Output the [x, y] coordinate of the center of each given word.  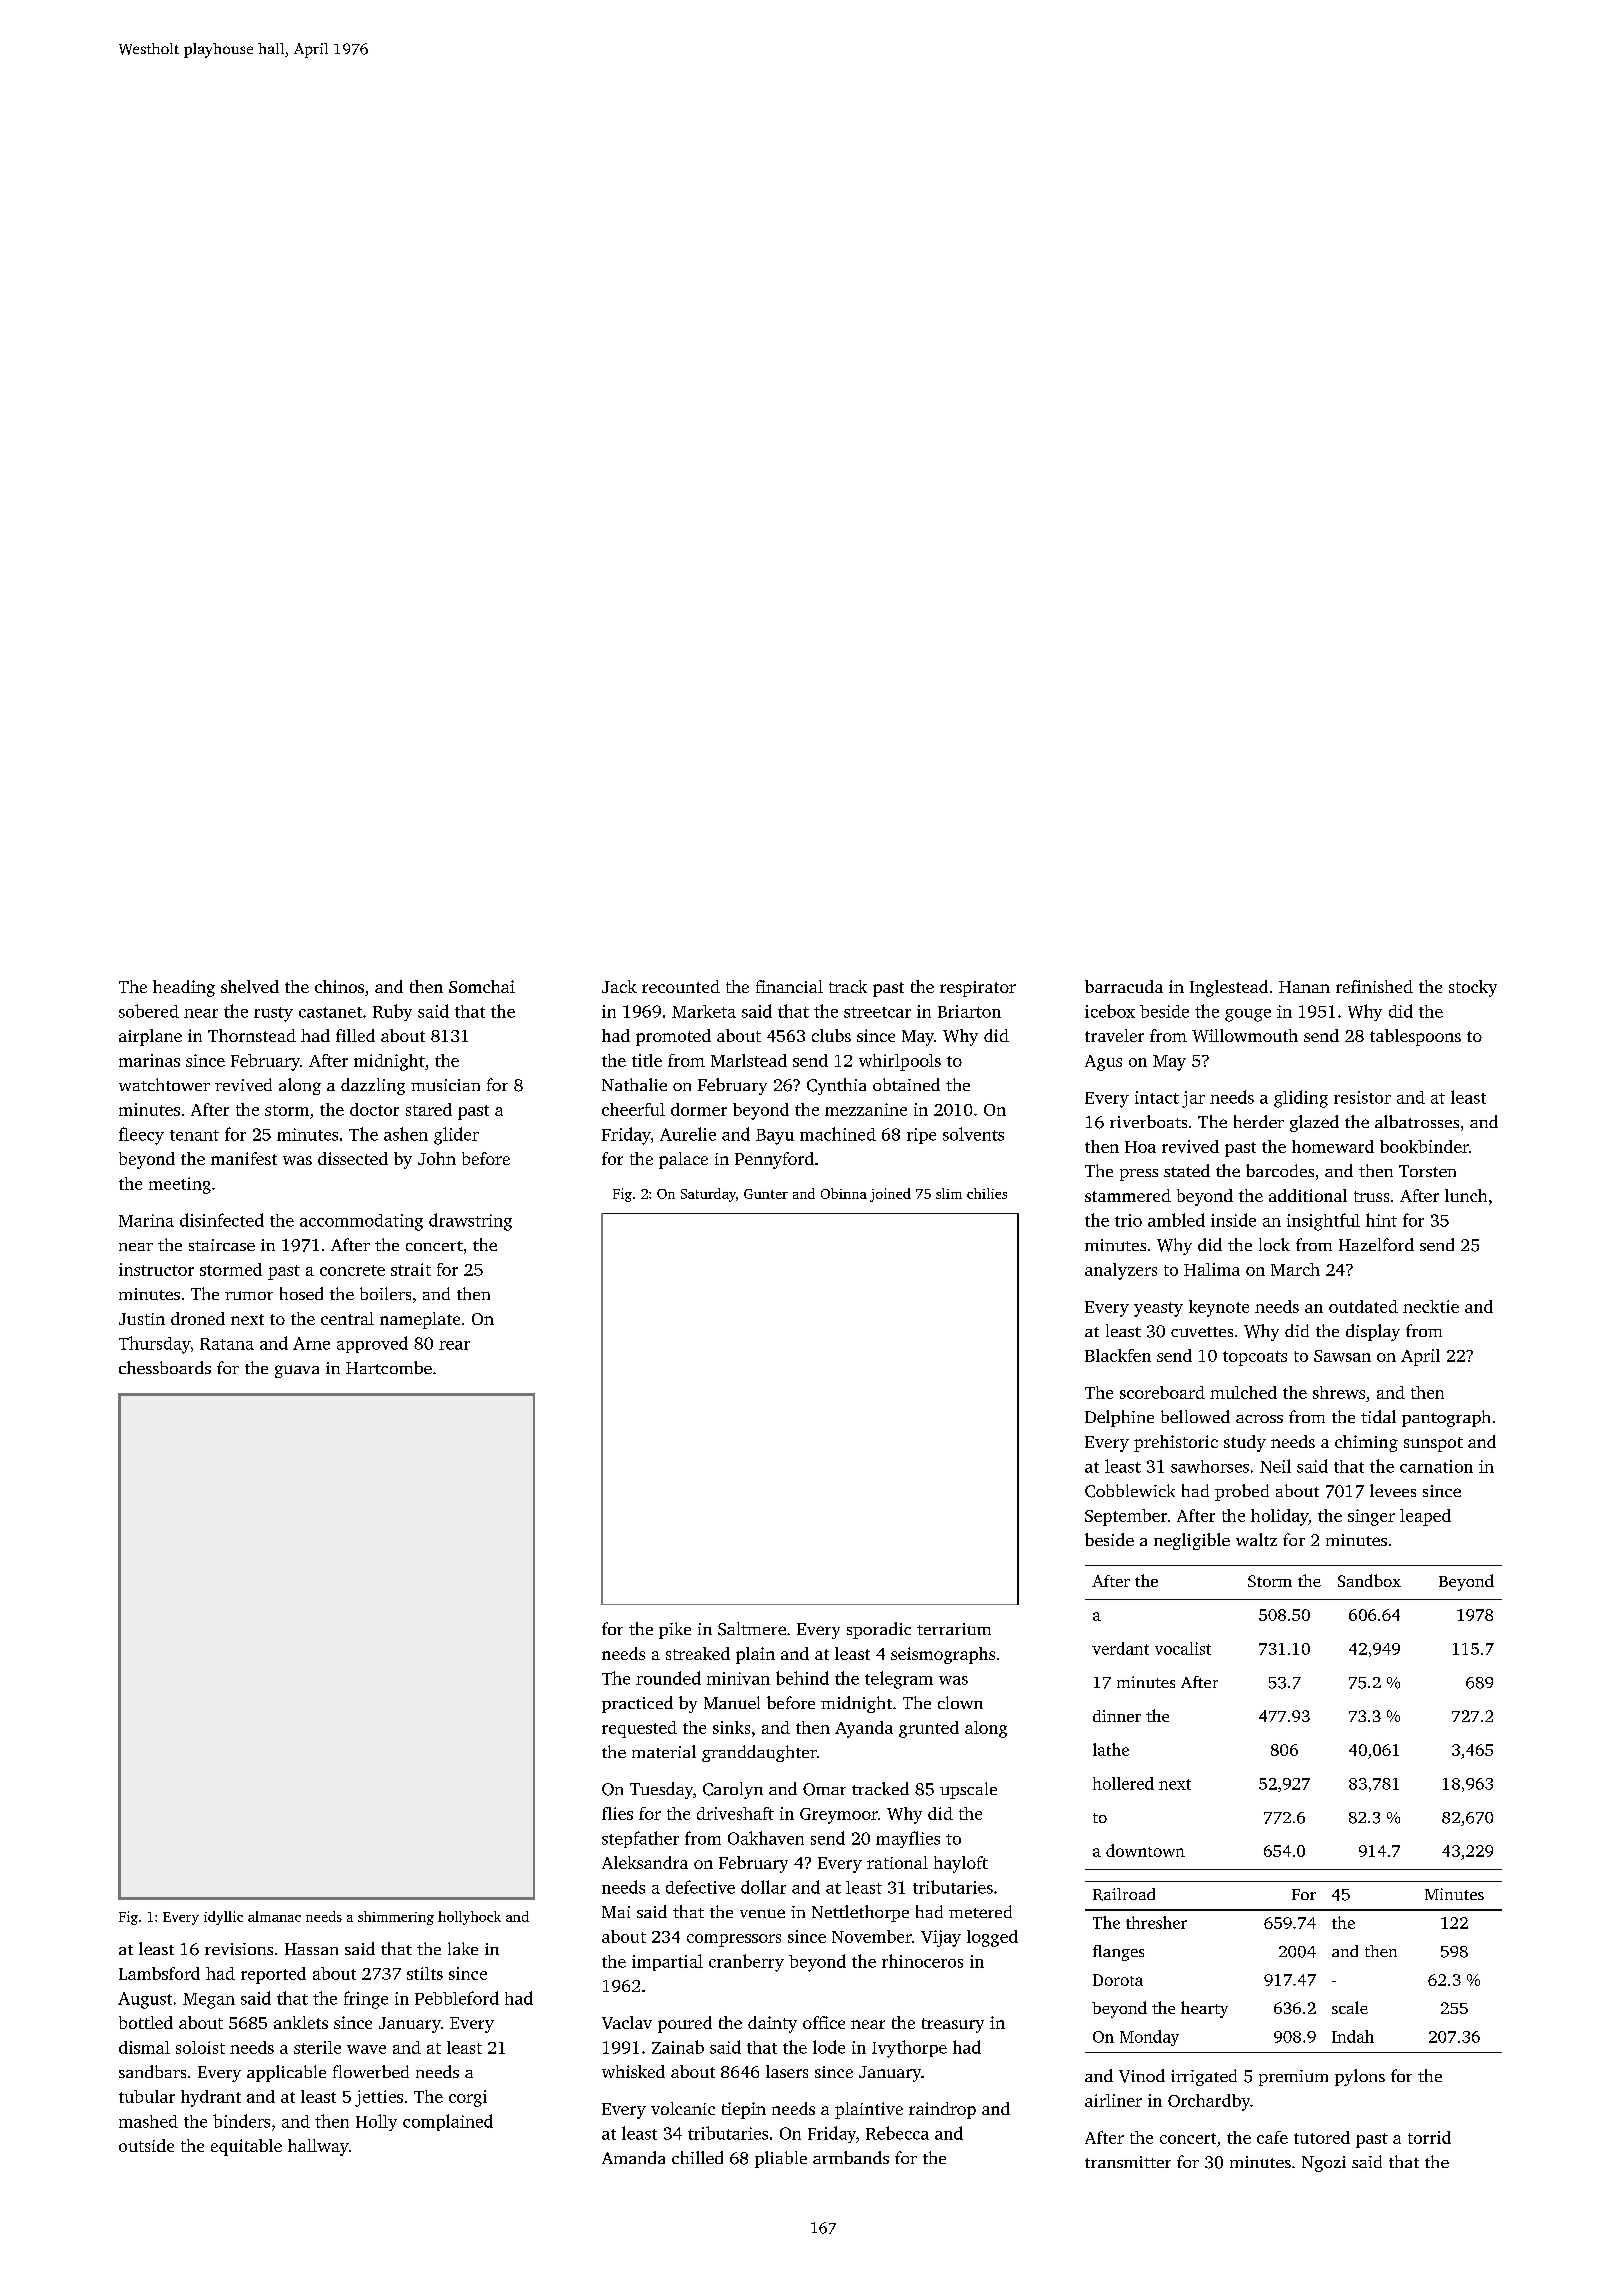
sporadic [879, 1630]
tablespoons [1415, 1037]
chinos [339, 986]
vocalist [1183, 1648]
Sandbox [1369, 1580]
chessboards [165, 1367]
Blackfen [1118, 1355]
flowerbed [371, 2071]
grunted [929, 1729]
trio [1128, 1220]
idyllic [223, 1918]
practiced [637, 1704]
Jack [619, 986]
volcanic [683, 2108]
